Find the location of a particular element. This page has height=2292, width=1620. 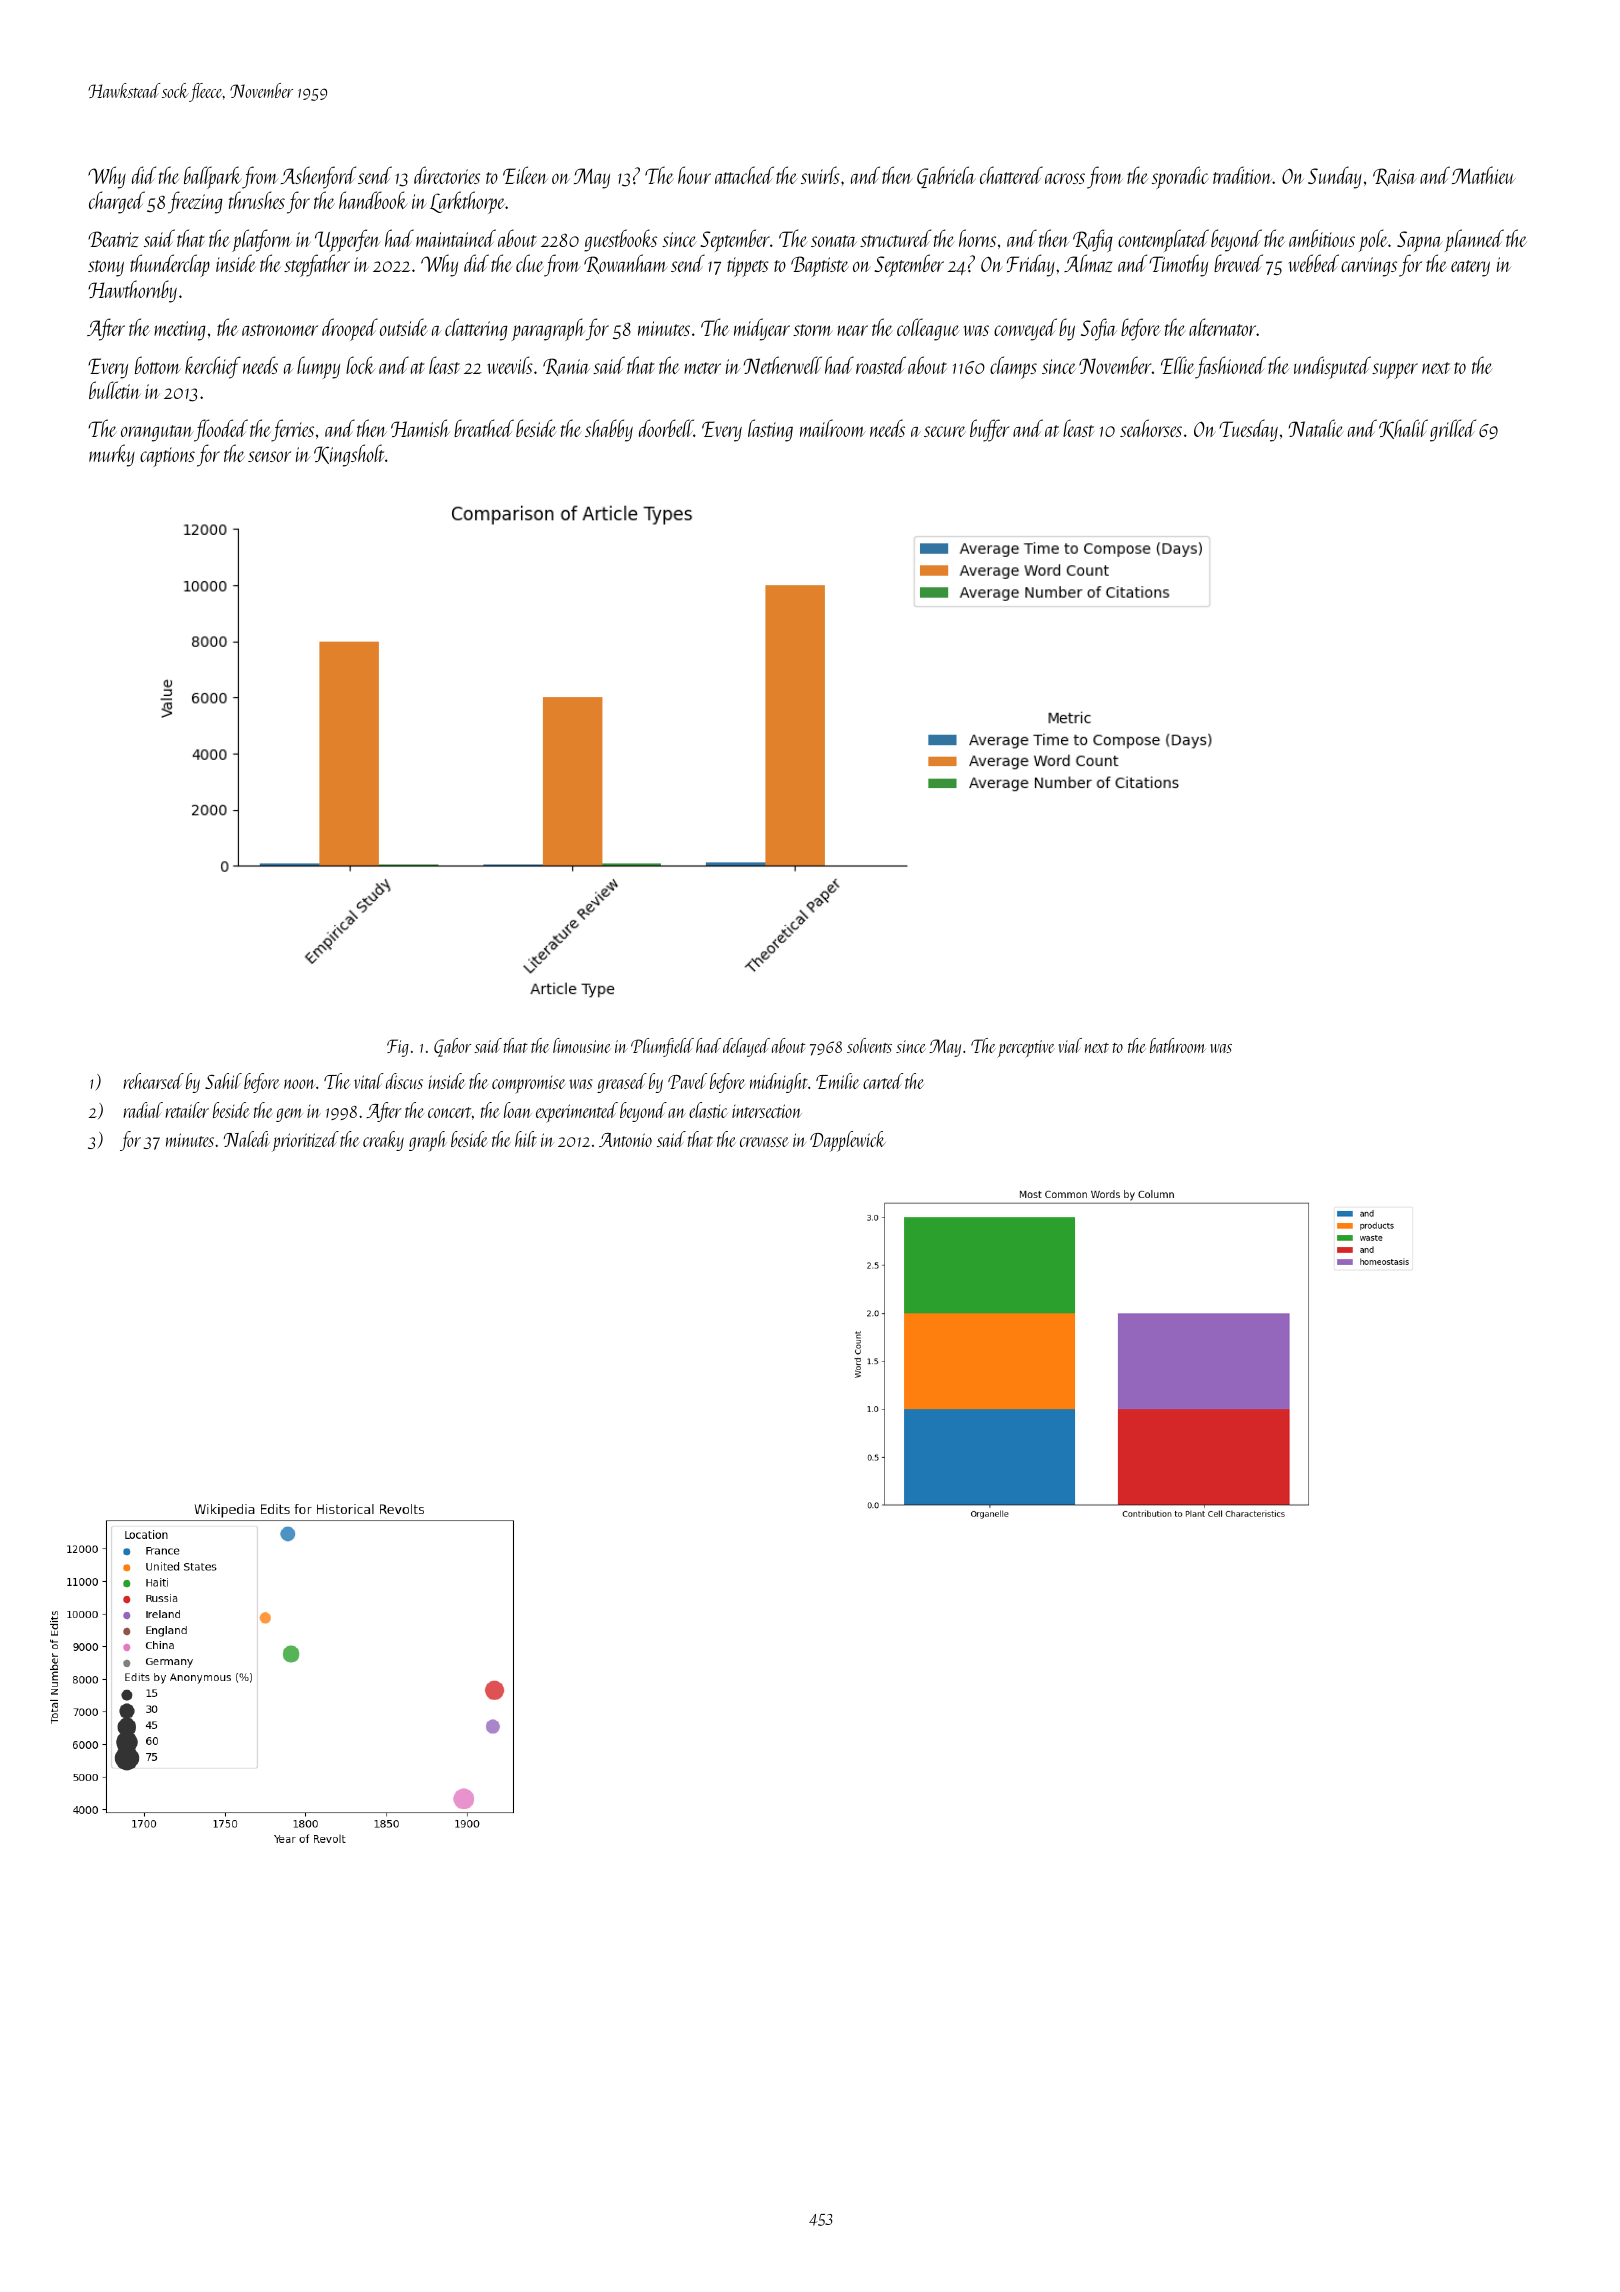

sensor is located at coordinates (269, 456).
